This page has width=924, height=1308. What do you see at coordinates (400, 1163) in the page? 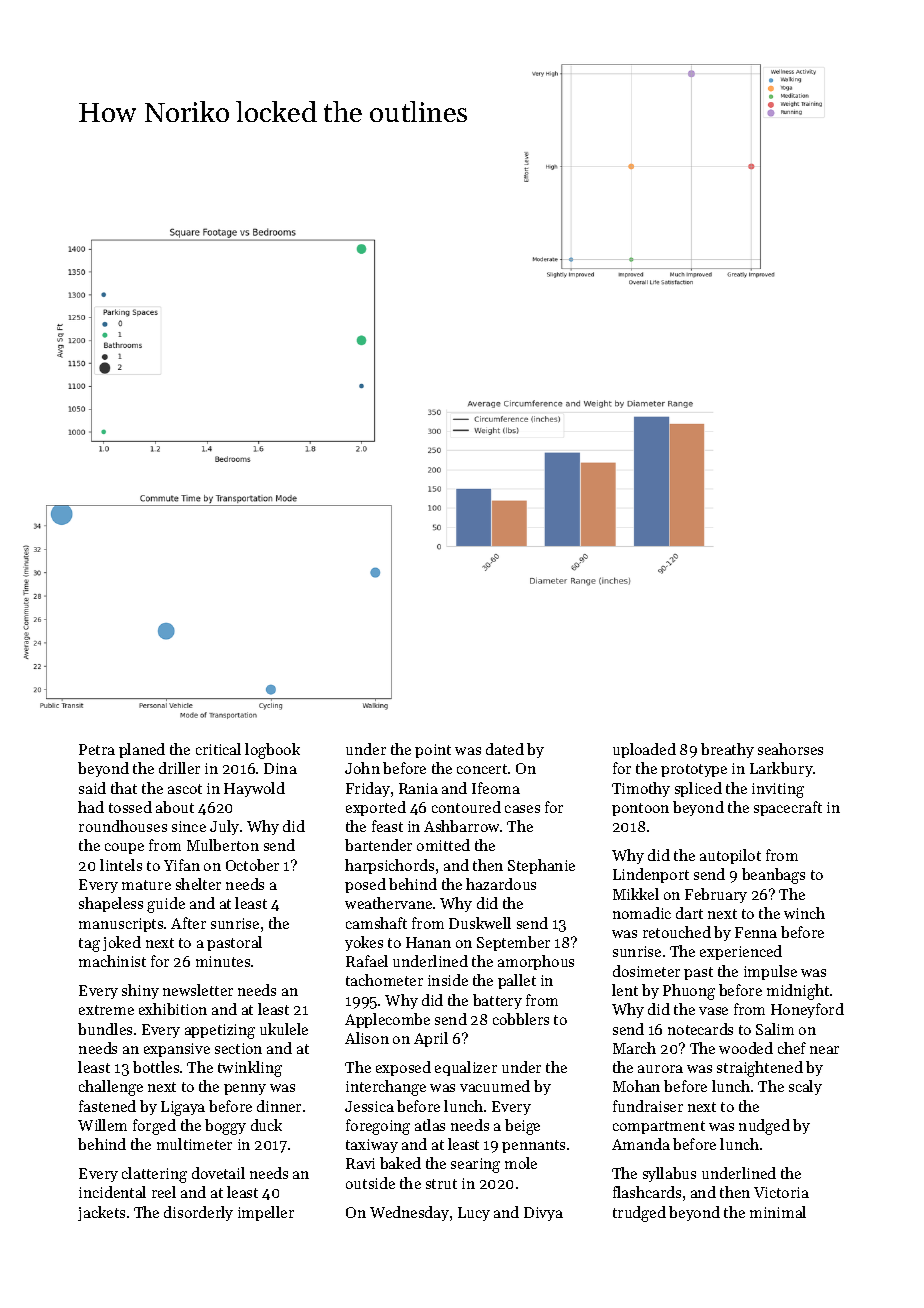
I see `baked` at bounding box center [400, 1163].
